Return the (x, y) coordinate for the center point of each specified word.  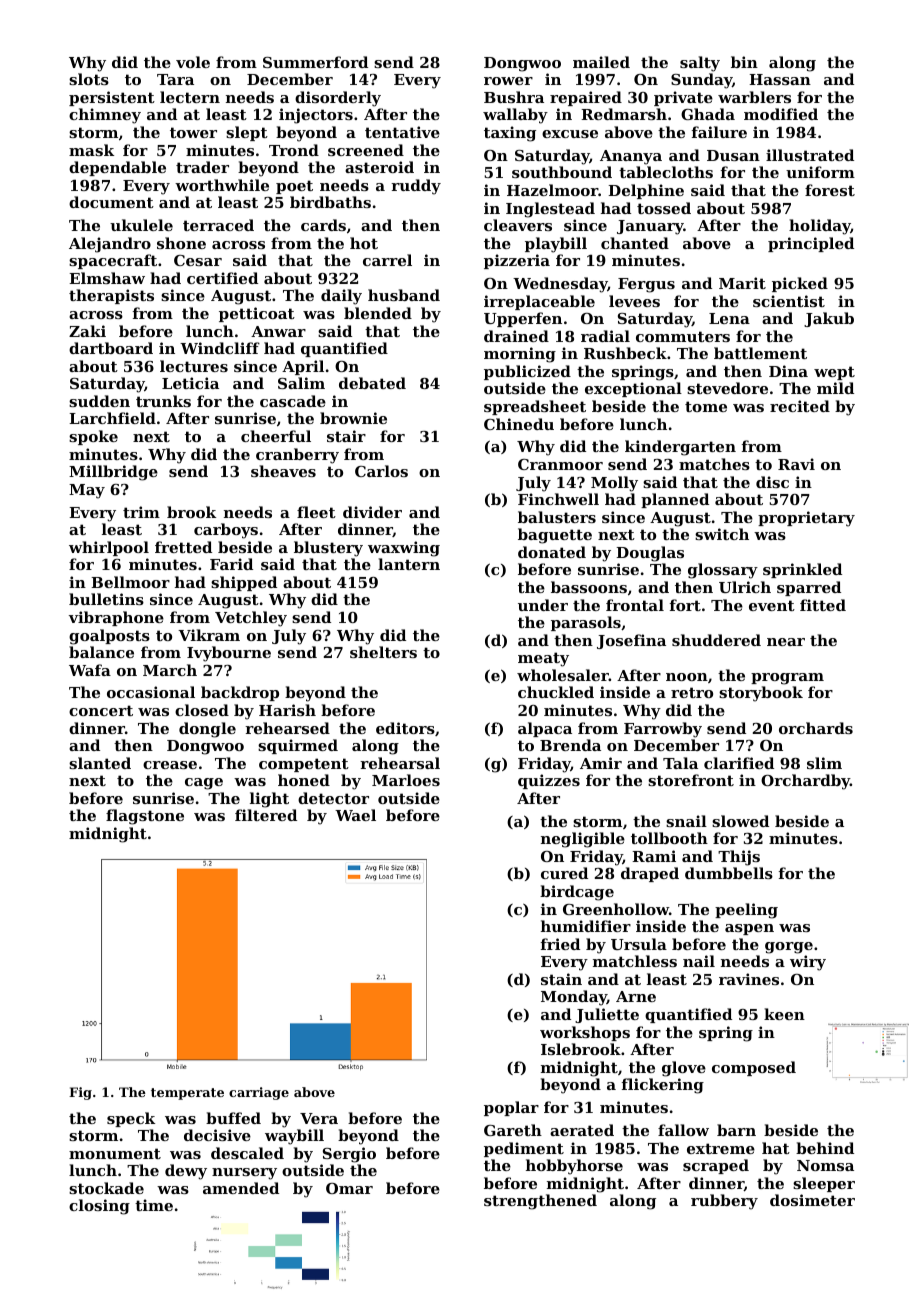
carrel (387, 260)
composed (754, 1068)
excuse (570, 134)
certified (222, 278)
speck (131, 1119)
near (786, 642)
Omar (349, 1188)
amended (241, 1188)
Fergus (646, 285)
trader (202, 167)
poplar (511, 1108)
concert (101, 710)
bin (744, 62)
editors (405, 728)
